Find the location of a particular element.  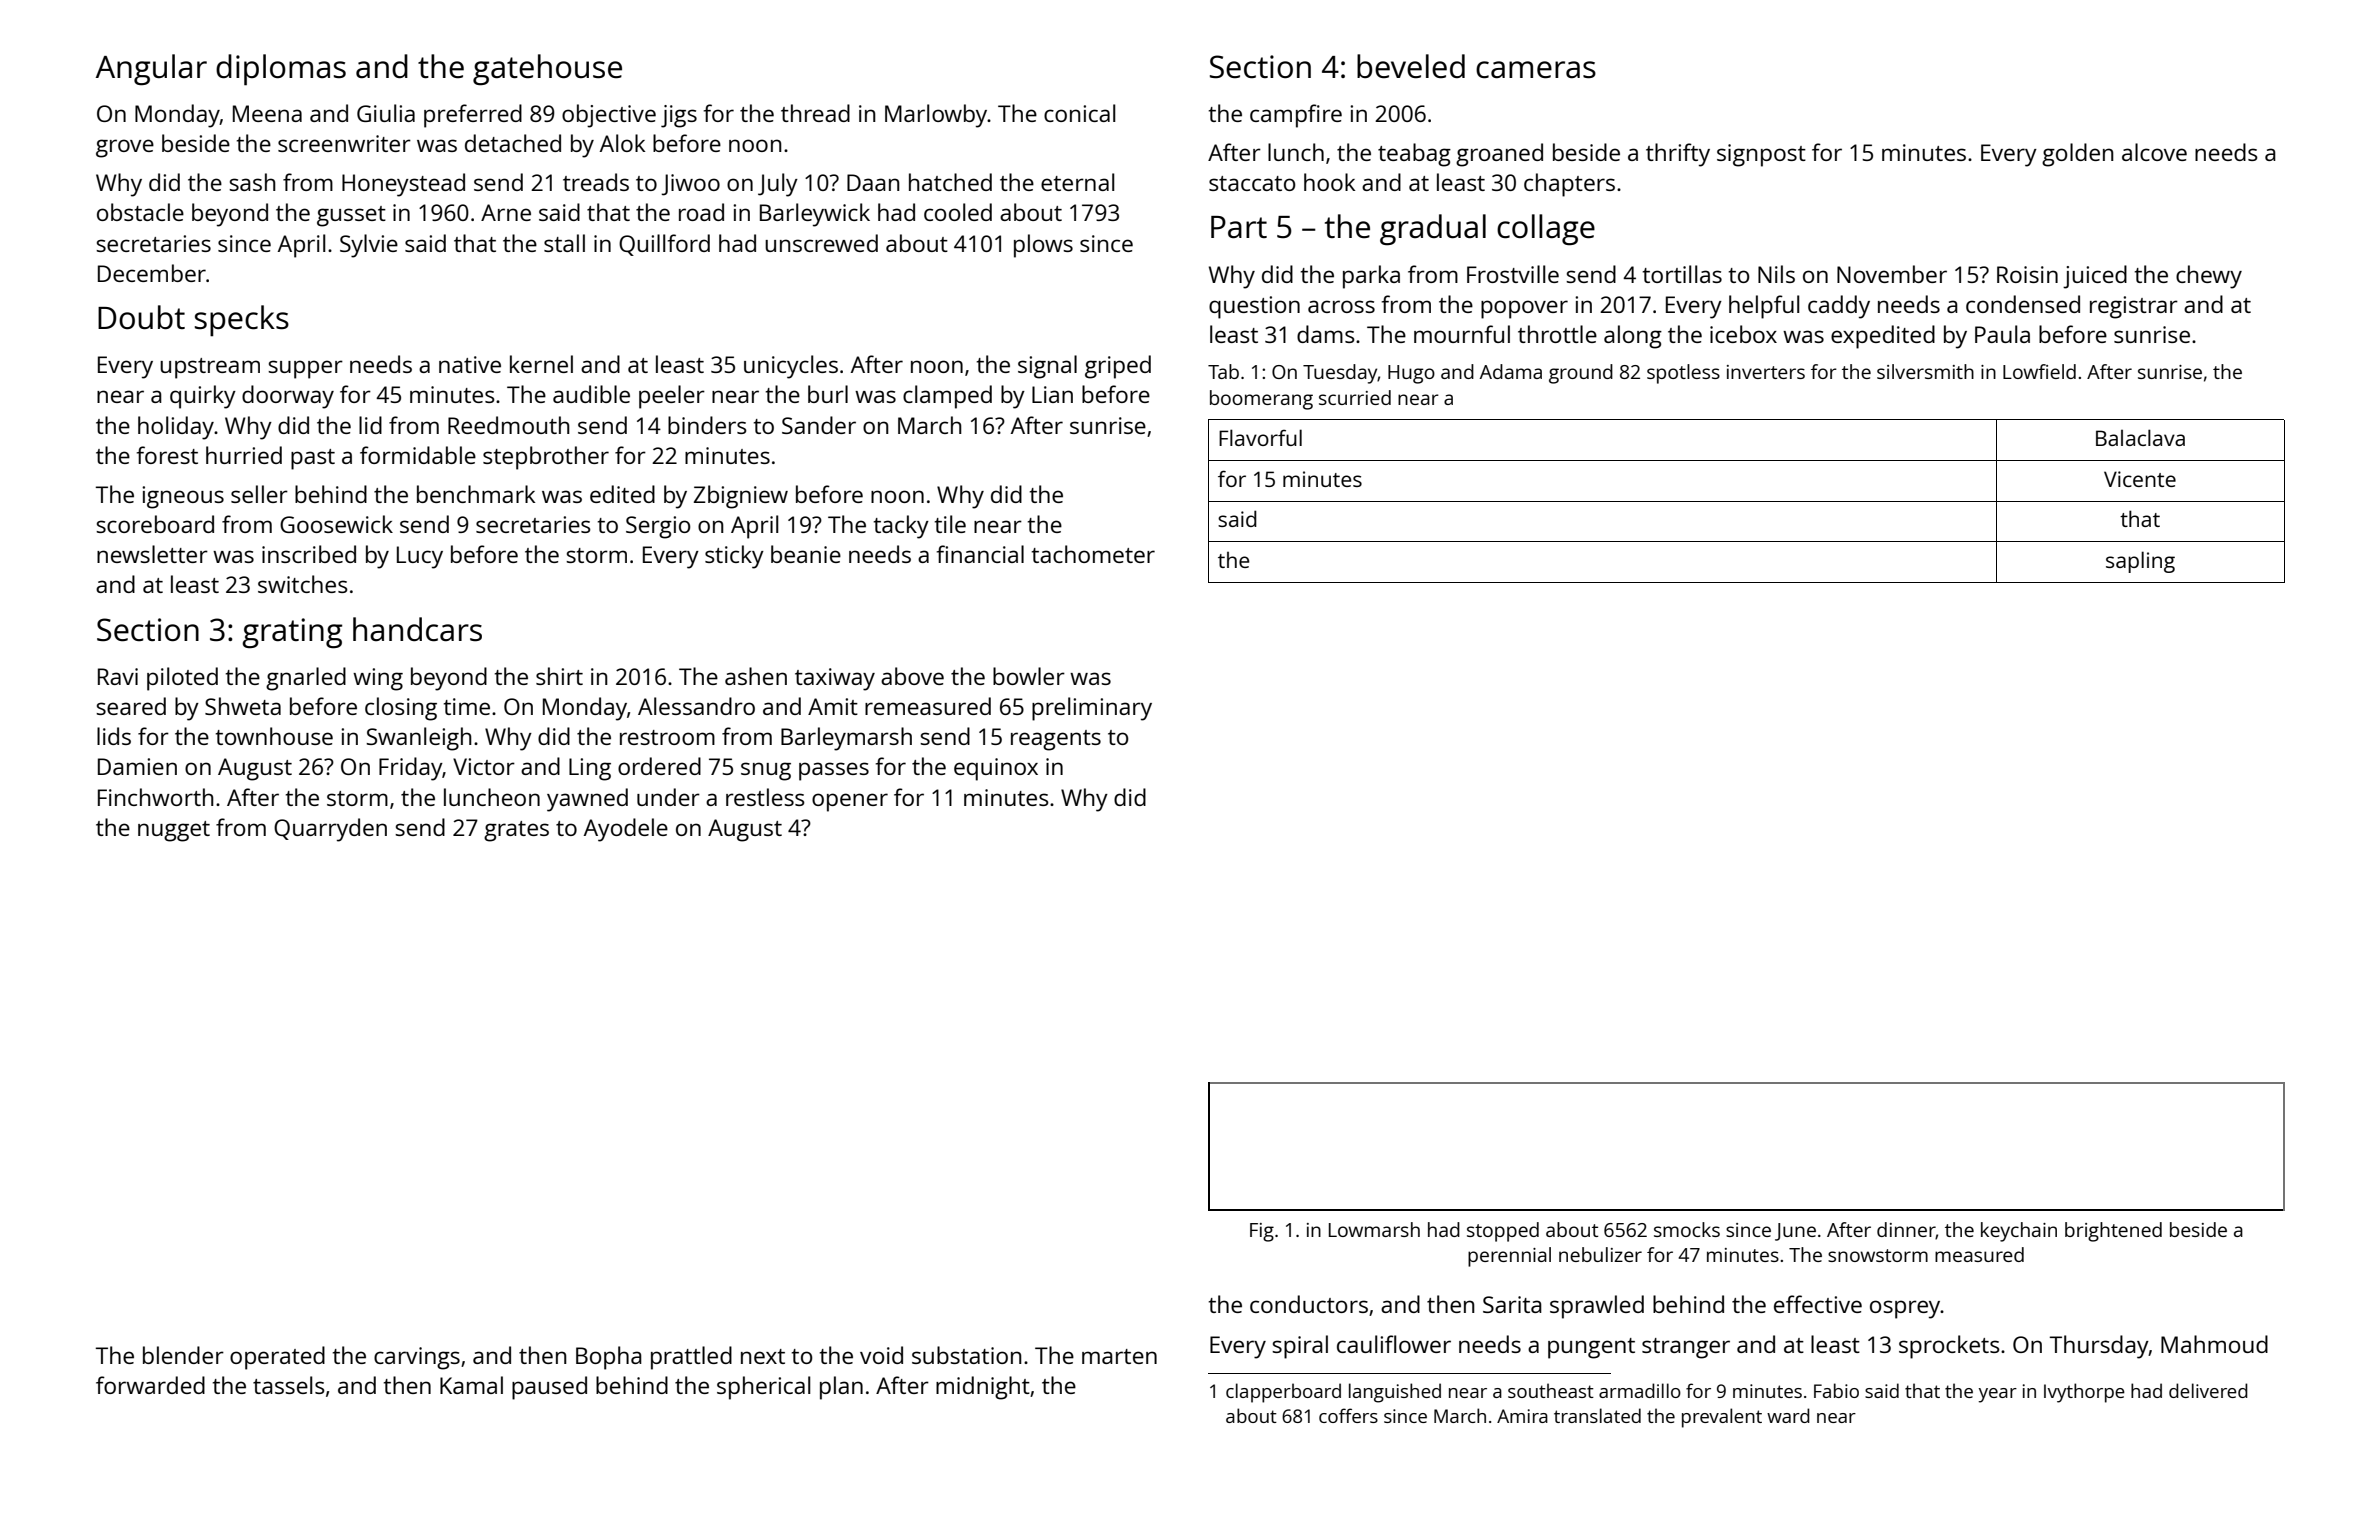

campfire is located at coordinates (1296, 116).
